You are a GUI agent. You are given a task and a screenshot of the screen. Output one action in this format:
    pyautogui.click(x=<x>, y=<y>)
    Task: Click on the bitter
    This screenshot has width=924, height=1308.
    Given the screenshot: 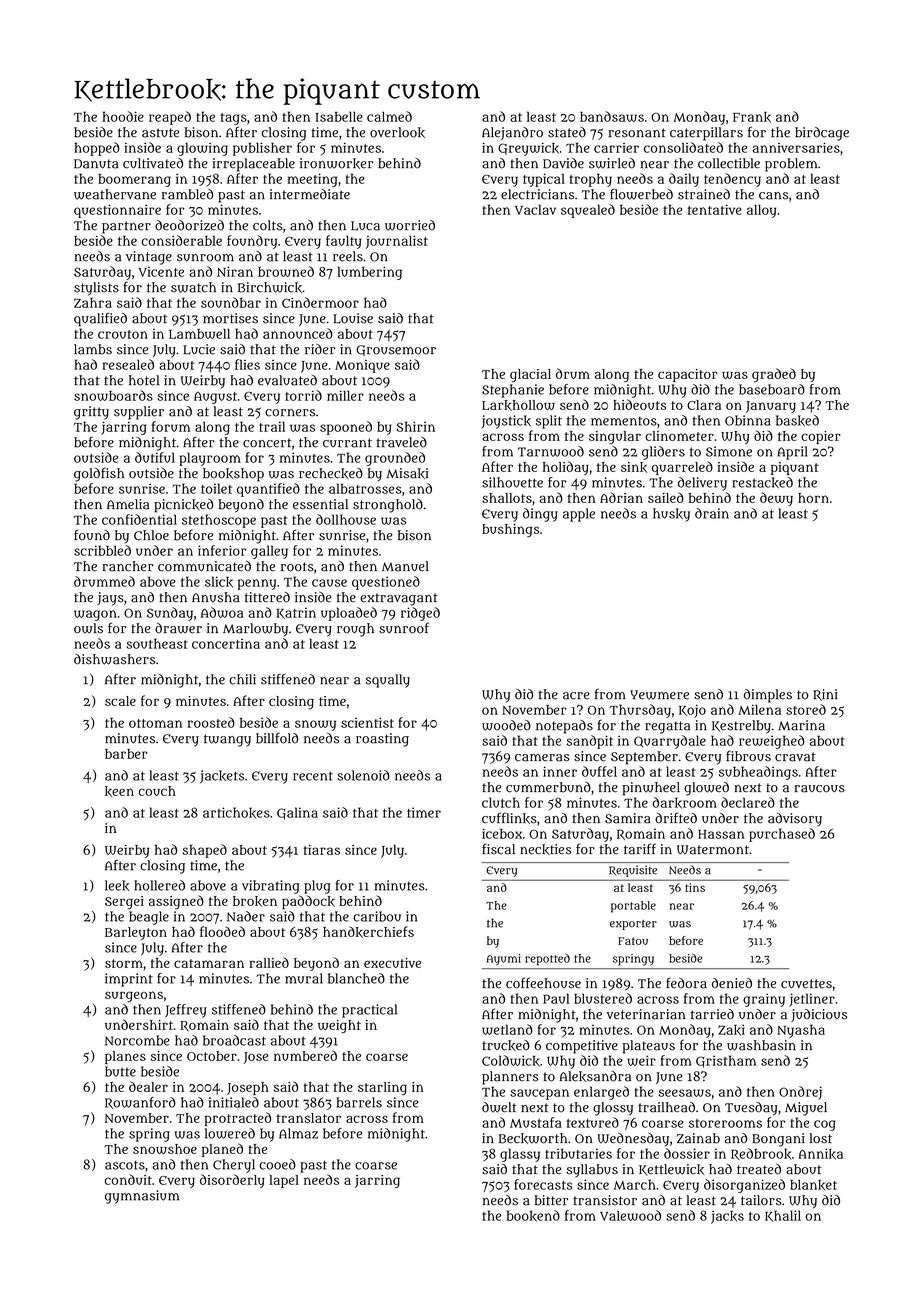 What is the action you would take?
    pyautogui.click(x=551, y=1200)
